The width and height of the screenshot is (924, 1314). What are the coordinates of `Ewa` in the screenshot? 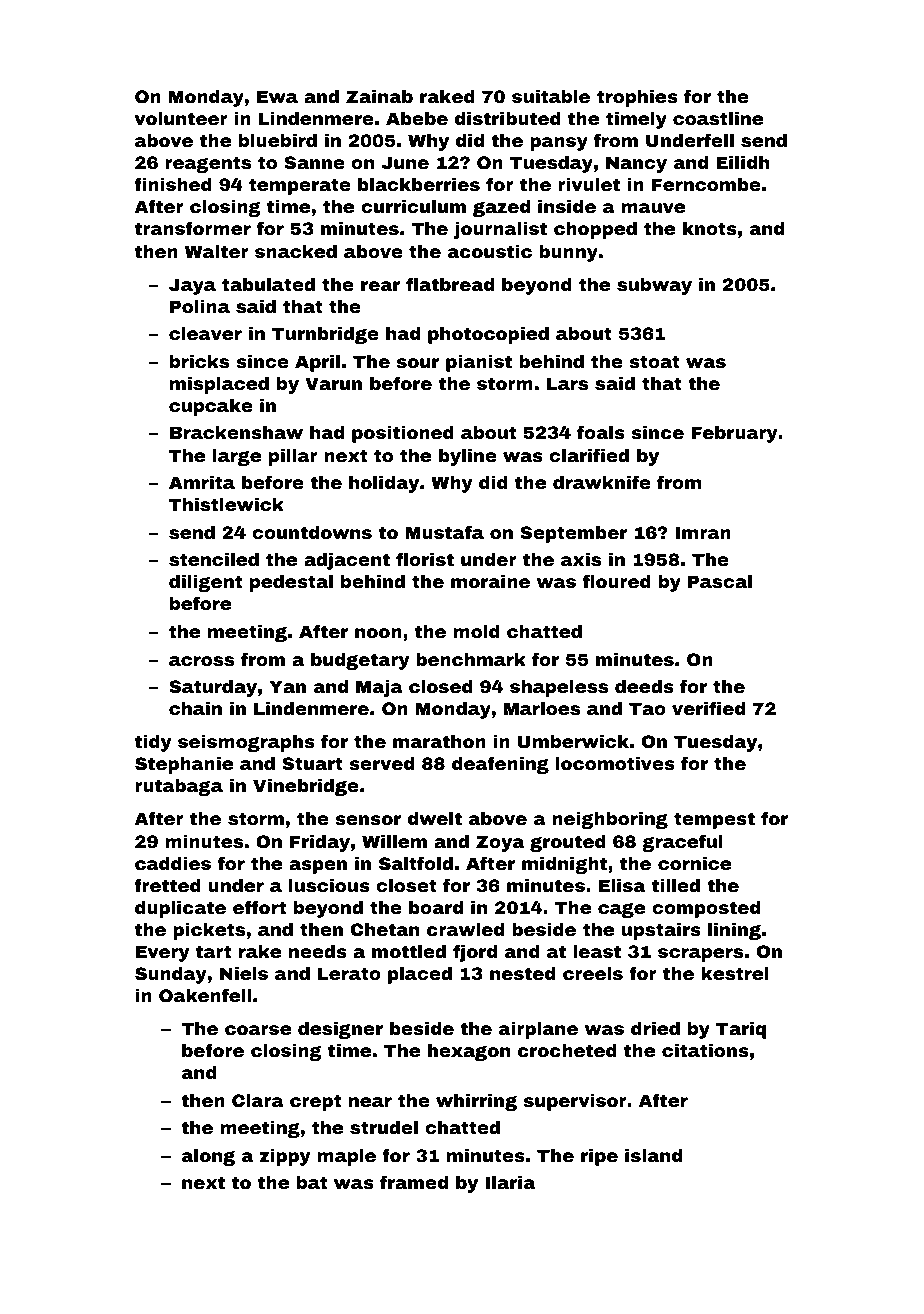 It's located at (277, 96).
